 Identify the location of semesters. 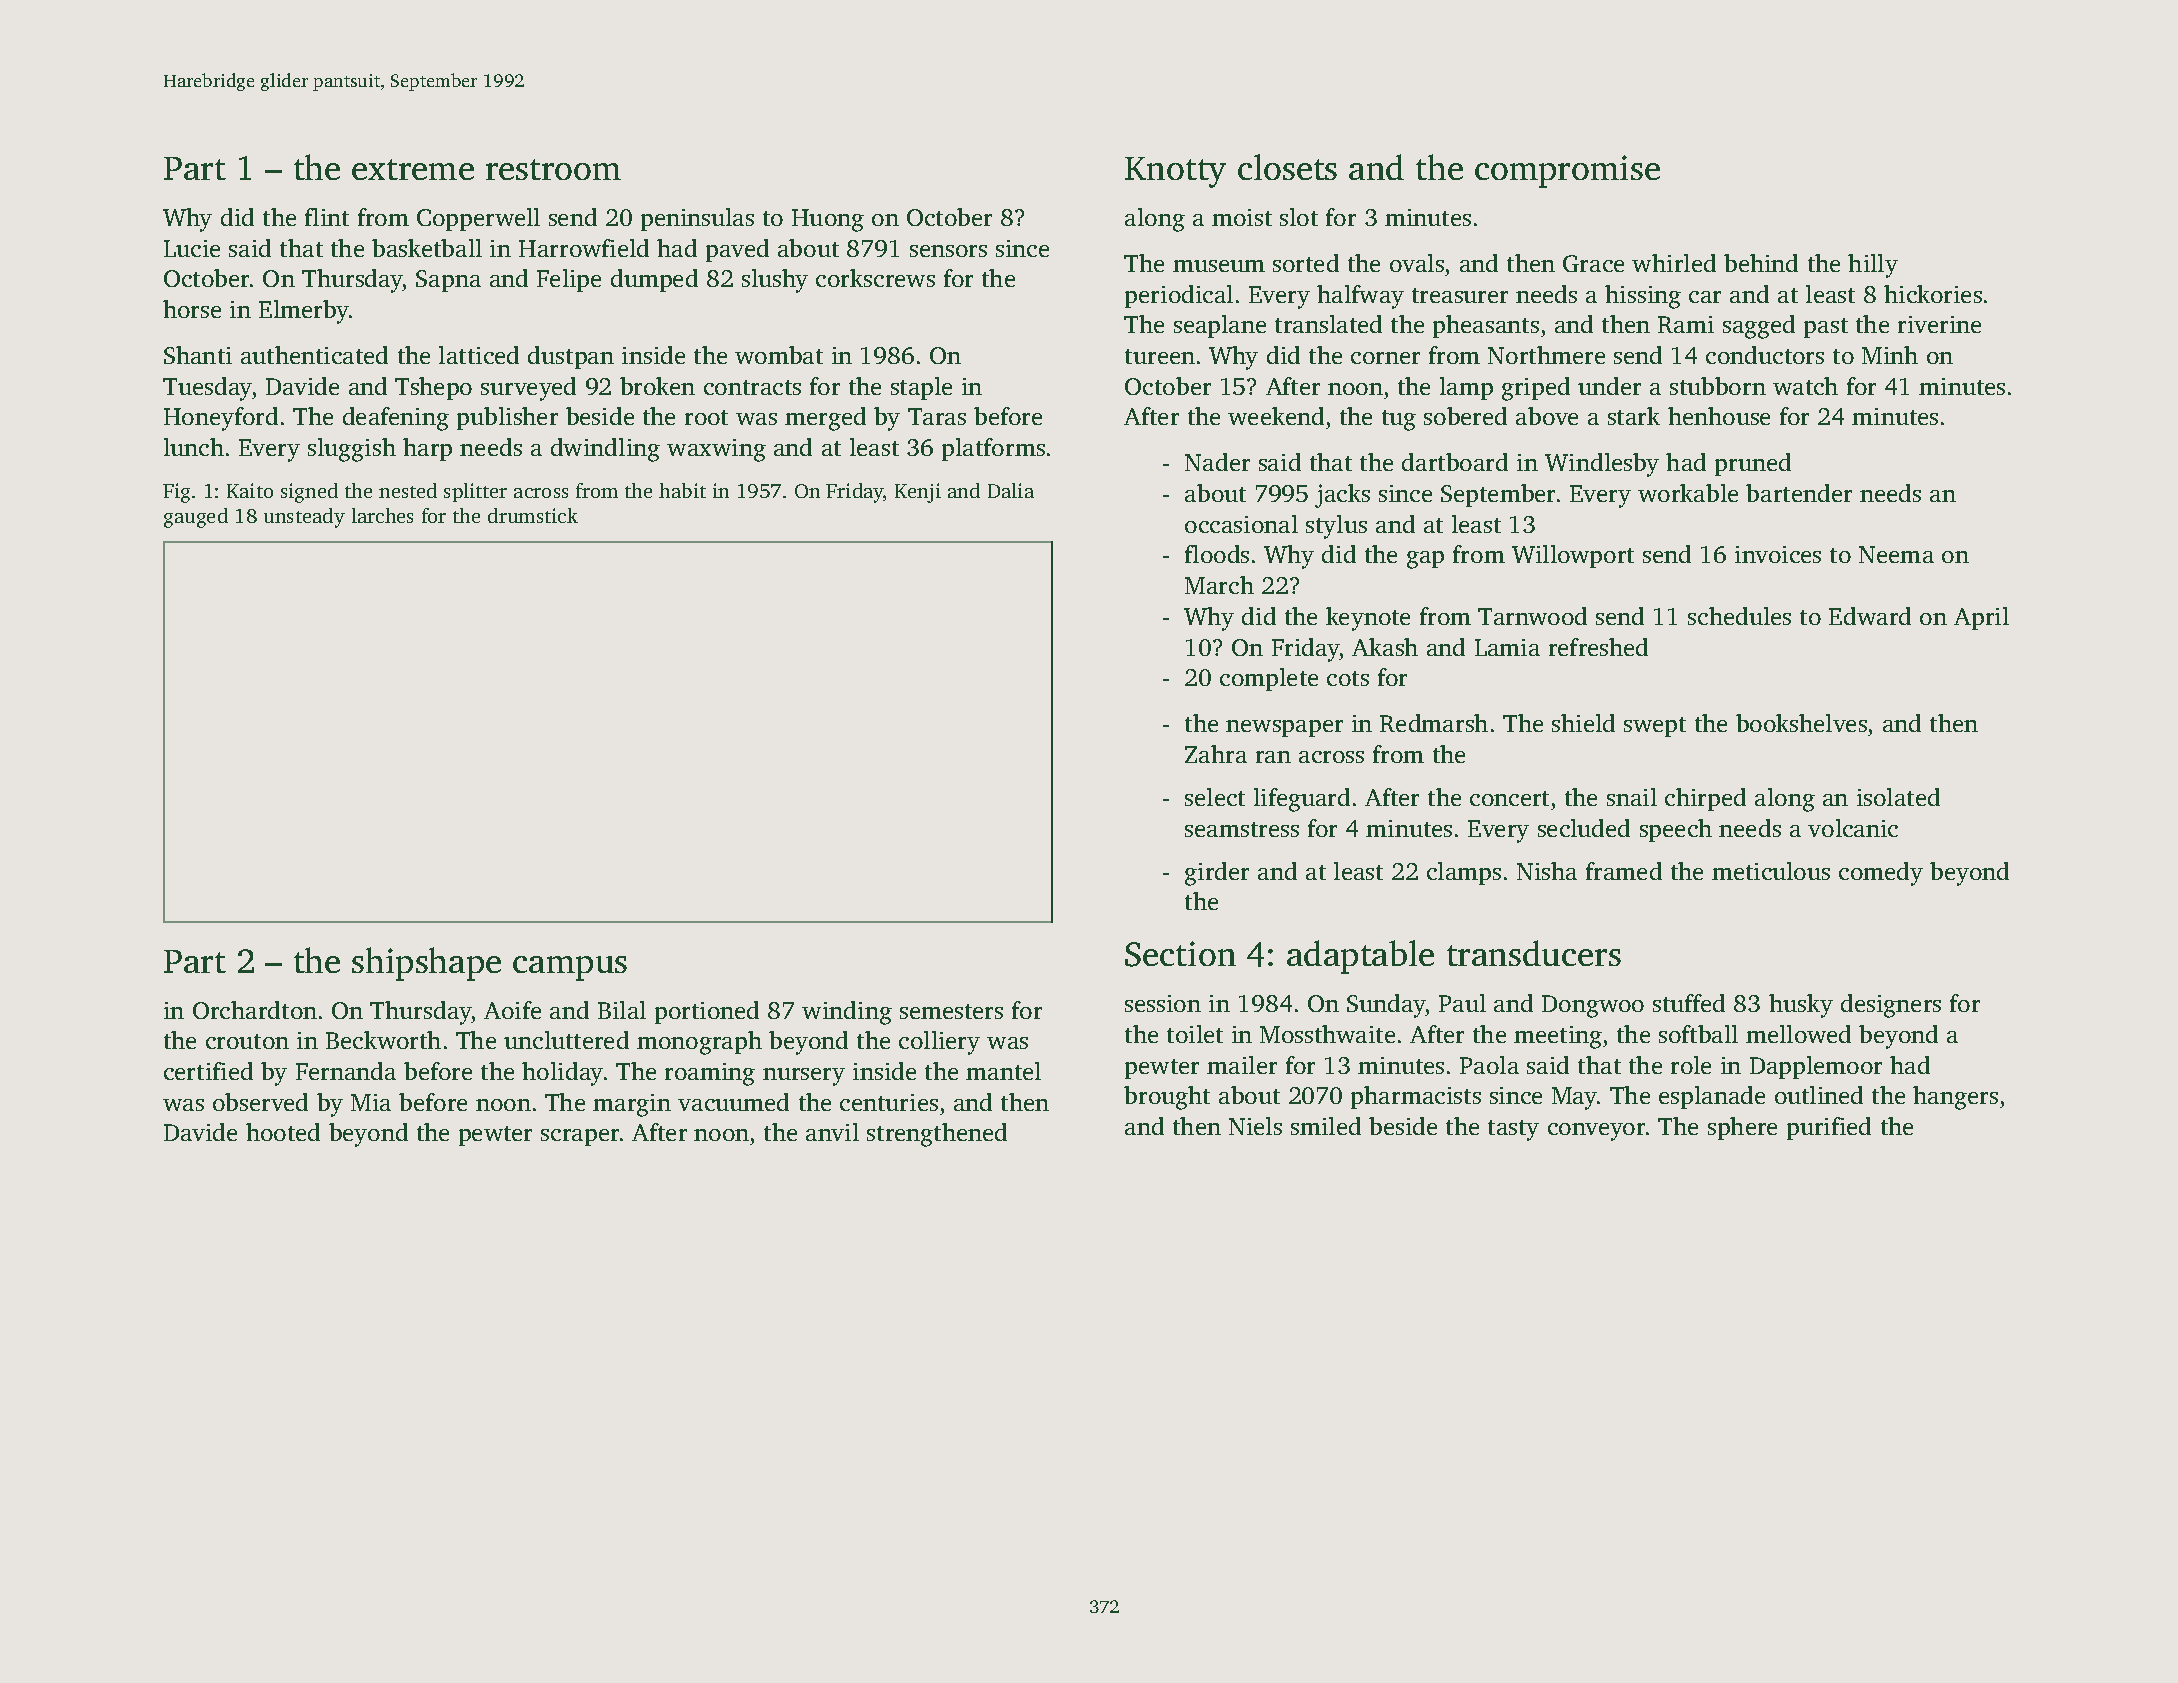
(951, 1011).
